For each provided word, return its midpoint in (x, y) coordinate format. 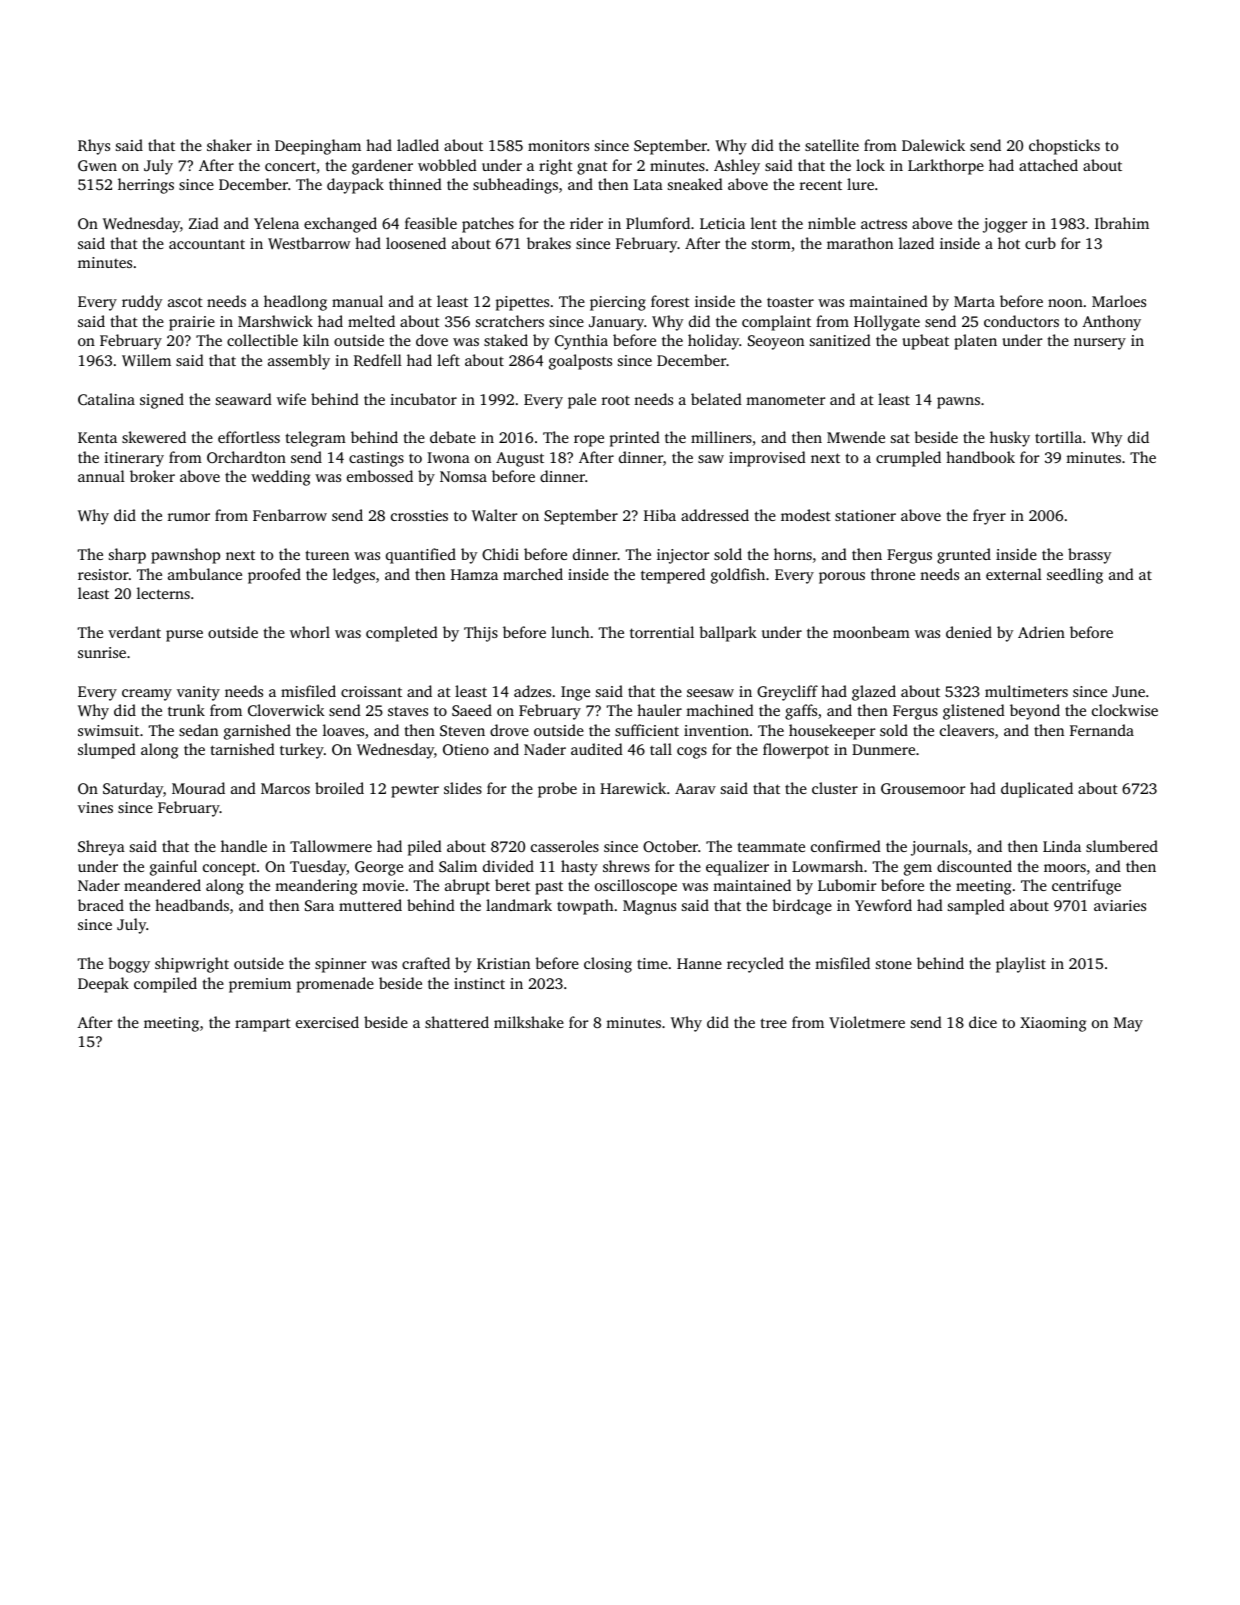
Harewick (633, 788)
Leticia (722, 223)
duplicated (1037, 790)
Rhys (94, 147)
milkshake (529, 1022)
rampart (263, 1025)
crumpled (908, 459)
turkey (302, 751)
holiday (713, 342)
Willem (146, 360)
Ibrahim (1122, 223)
